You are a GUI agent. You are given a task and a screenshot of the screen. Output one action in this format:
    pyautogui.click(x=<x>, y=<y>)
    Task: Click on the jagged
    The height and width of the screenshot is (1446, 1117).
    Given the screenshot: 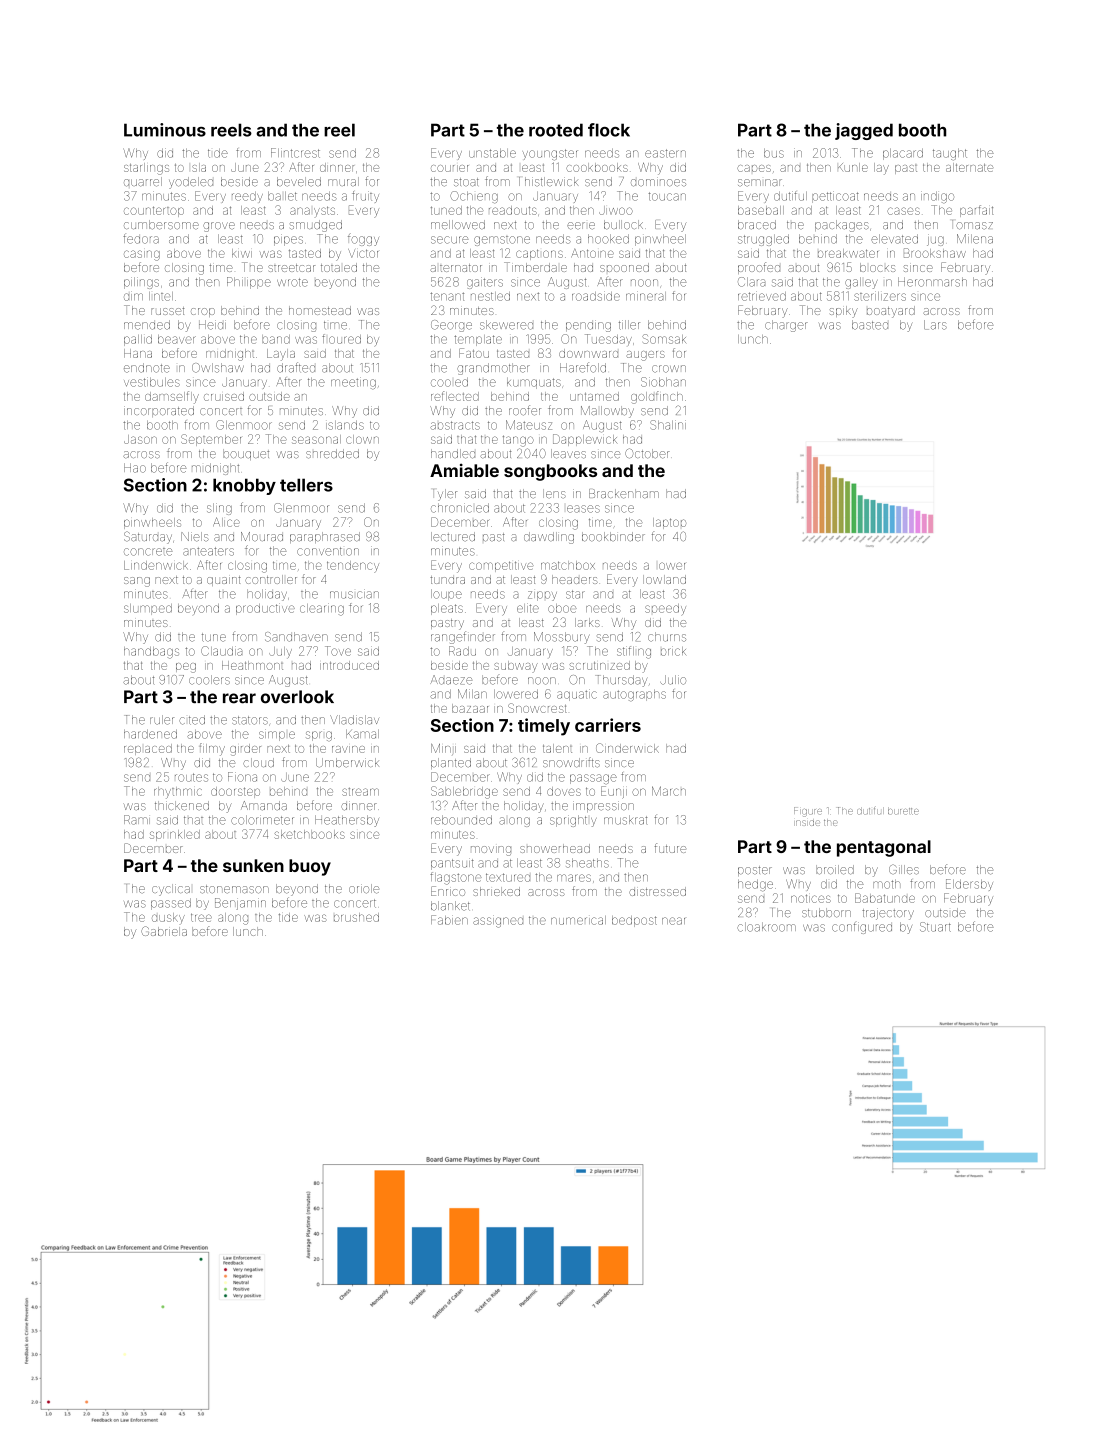 What is the action you would take?
    pyautogui.click(x=864, y=131)
